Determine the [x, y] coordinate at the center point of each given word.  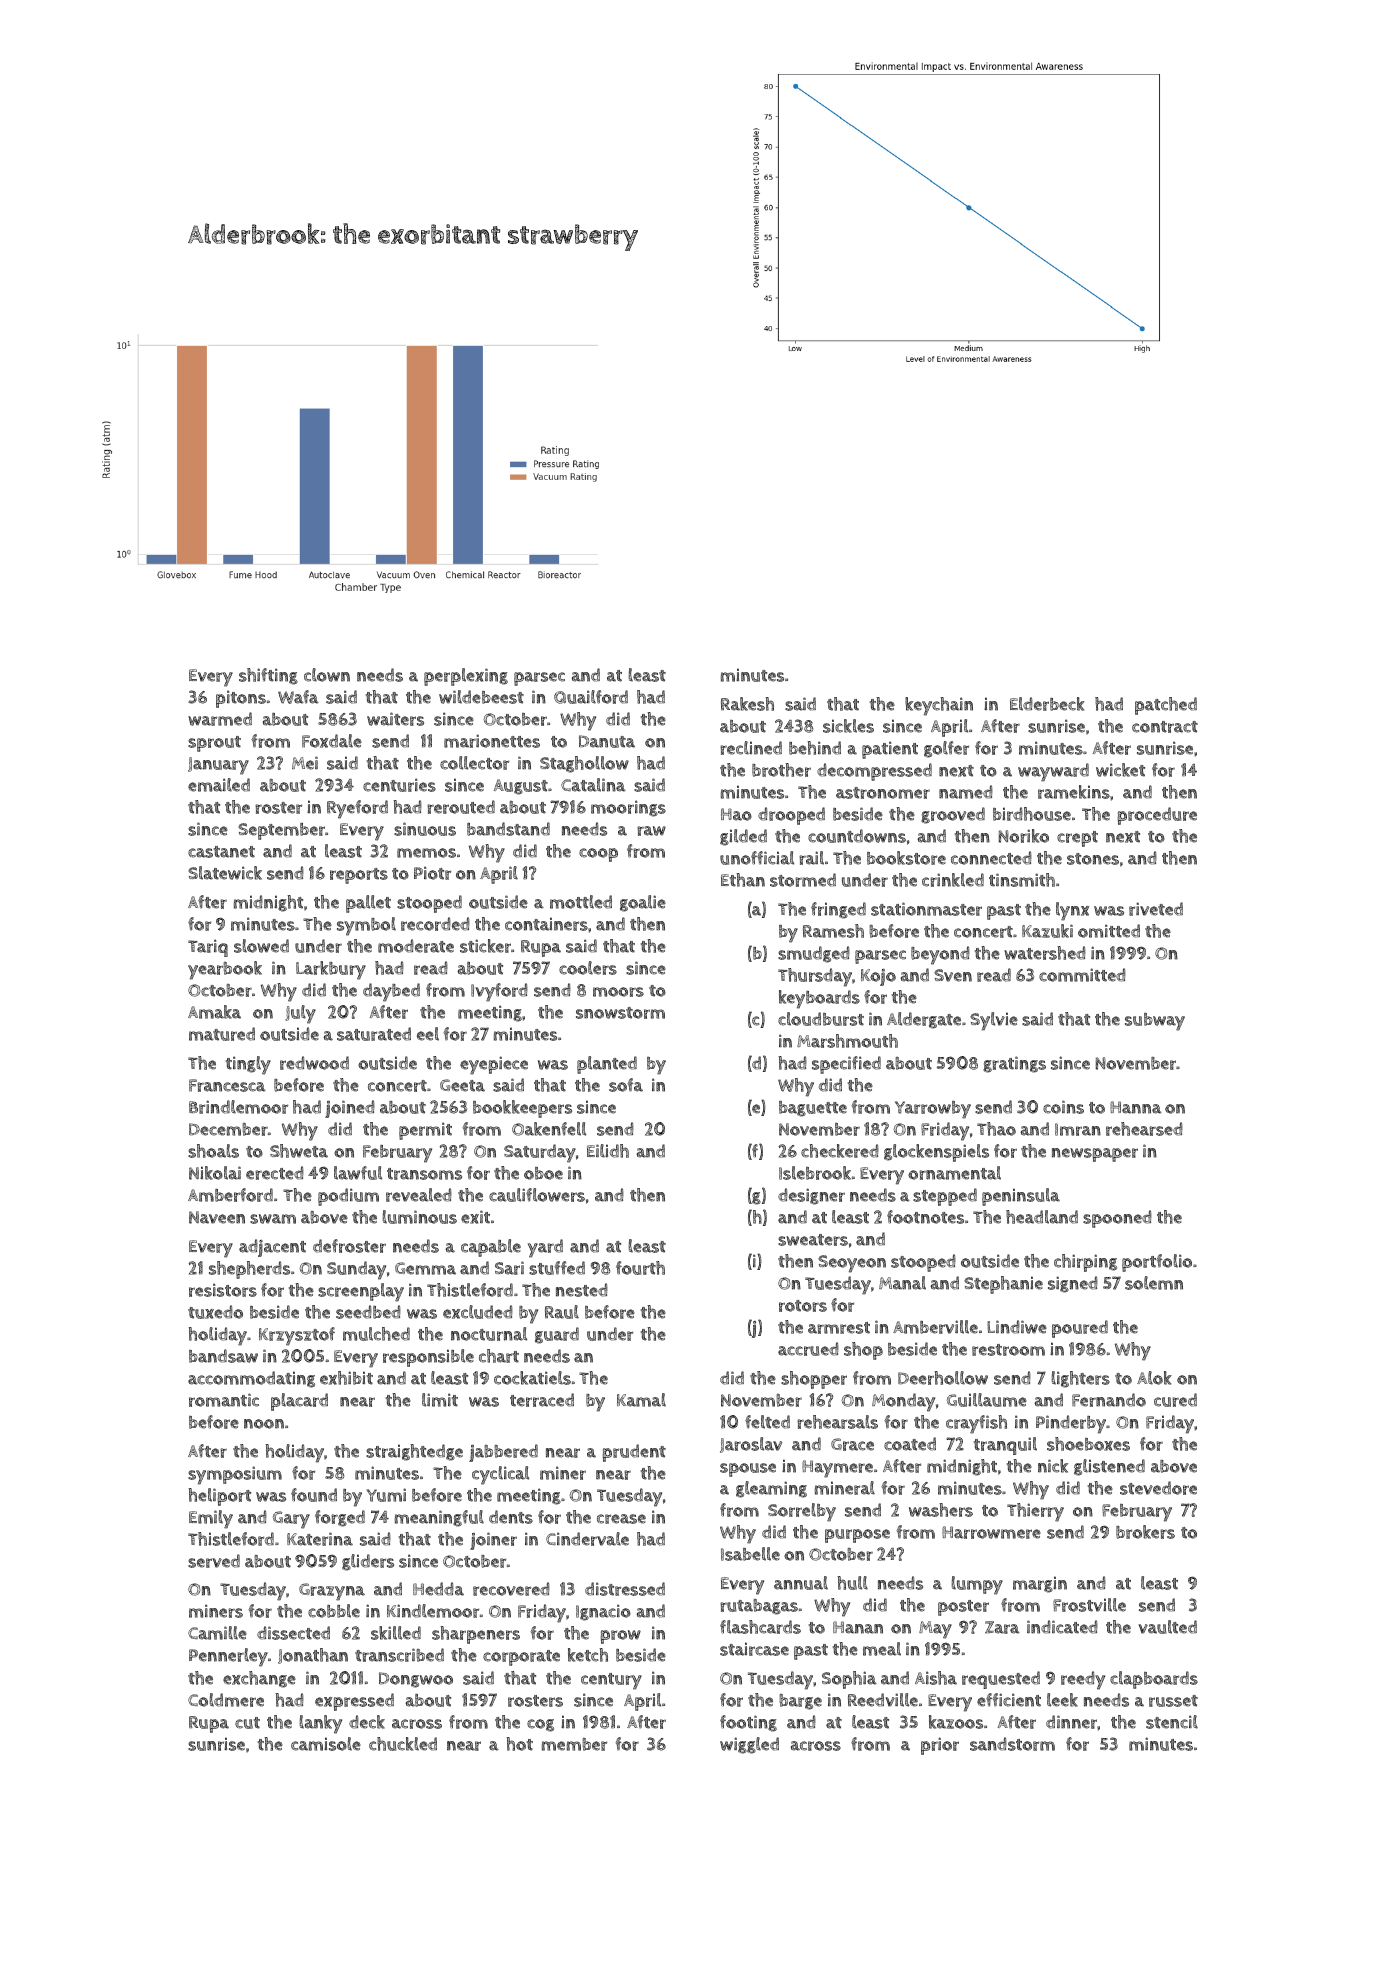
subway [1155, 1022]
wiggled [749, 1745]
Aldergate [924, 1020]
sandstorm [1012, 1744]
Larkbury [331, 970]
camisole [326, 1744]
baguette [813, 1109]
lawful [358, 1173]
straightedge [414, 1452]
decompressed [874, 772]
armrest [839, 1328]
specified [846, 1065]
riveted [1156, 909]
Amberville [935, 1327]
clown [327, 675]
